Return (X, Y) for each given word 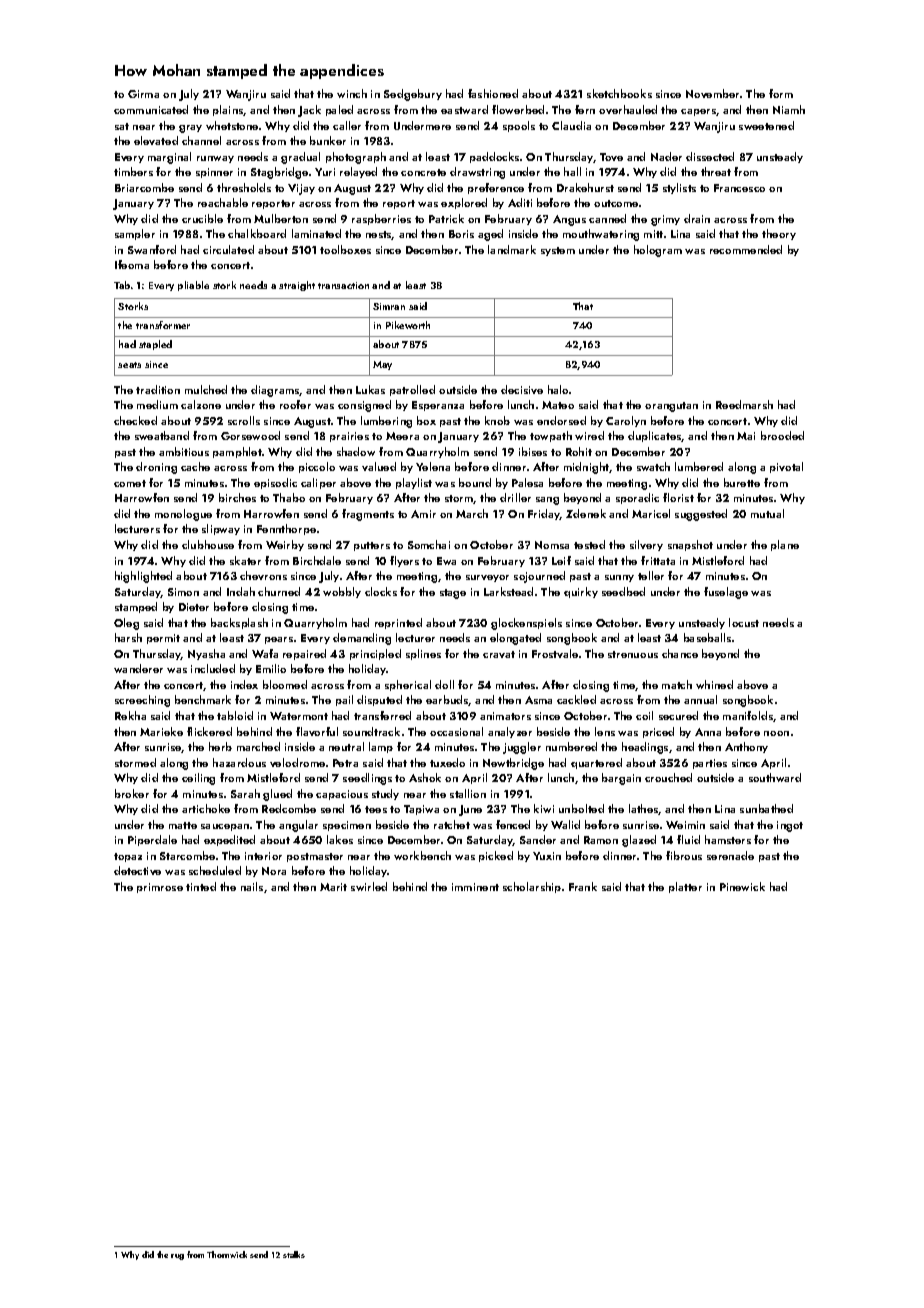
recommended (746, 249)
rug (177, 1257)
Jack (309, 111)
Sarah (245, 793)
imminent (475, 887)
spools (519, 126)
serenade (730, 855)
